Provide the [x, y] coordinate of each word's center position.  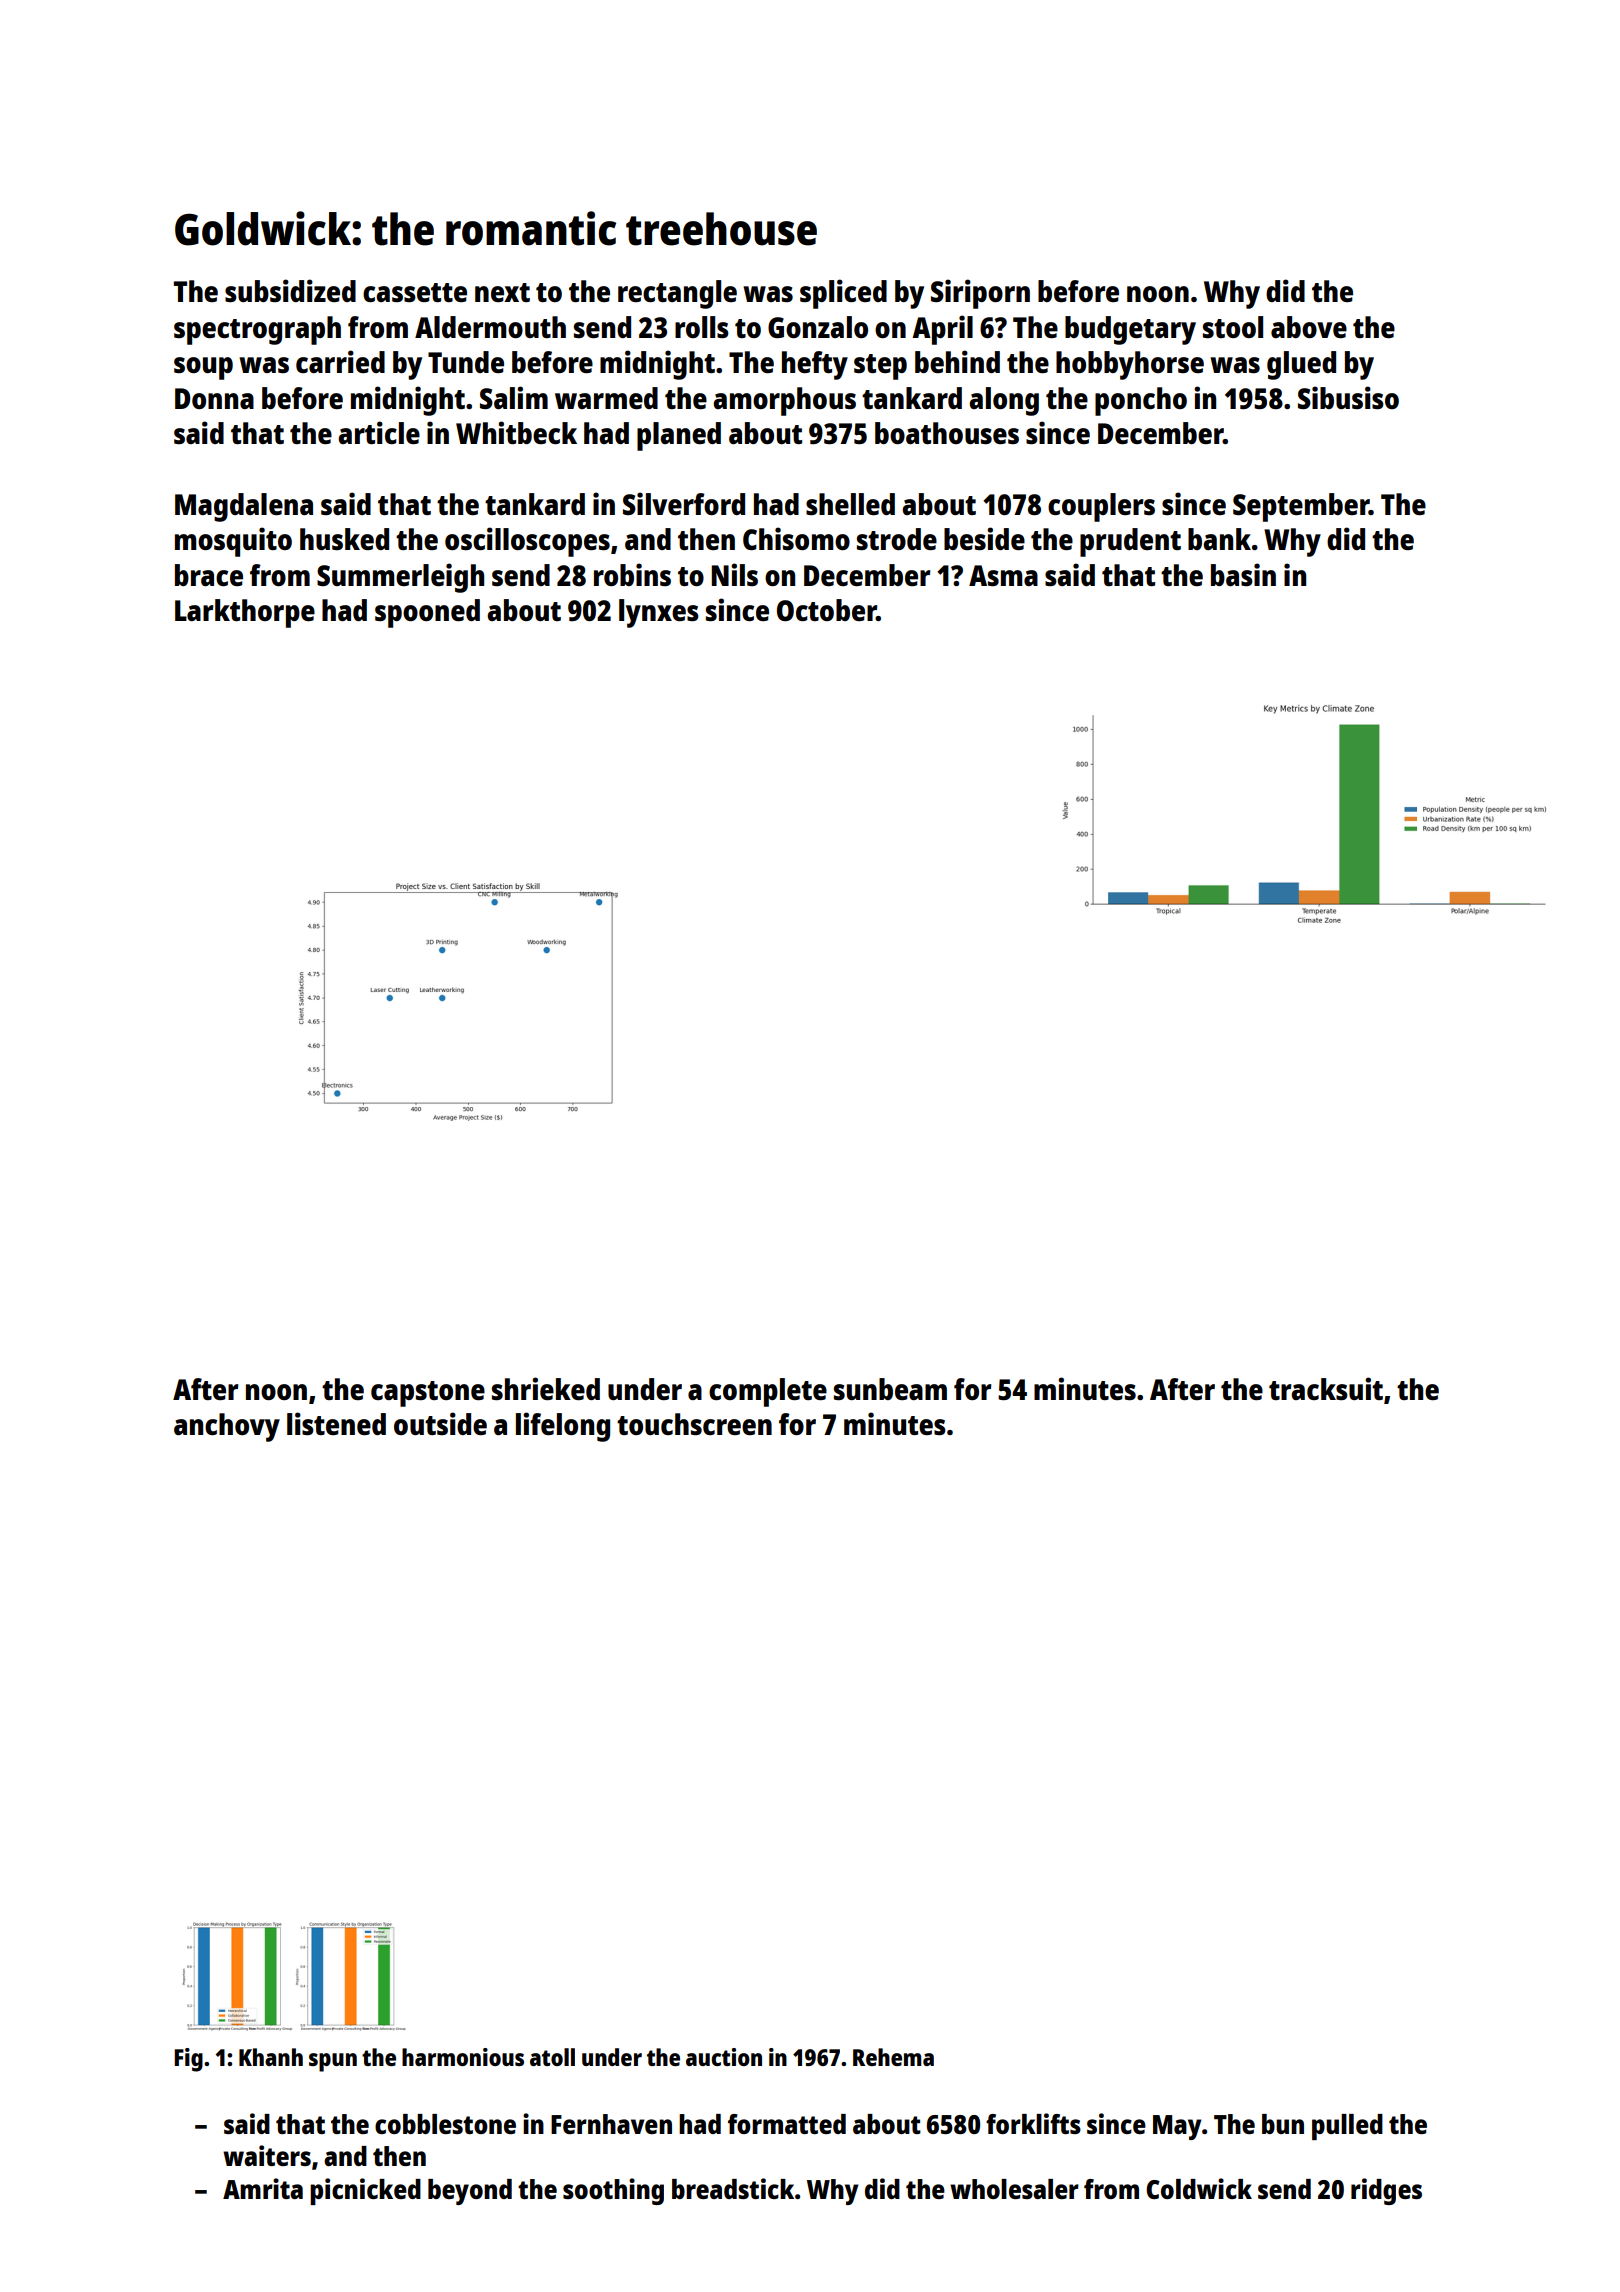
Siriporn [980, 294]
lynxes [659, 613]
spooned [427, 613]
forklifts [1033, 2123]
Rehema [893, 2057]
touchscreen [694, 1424]
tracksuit [1326, 1388]
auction [724, 2057]
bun [1283, 2124]
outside [440, 1423]
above [1309, 327]
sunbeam [890, 1389]
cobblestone [445, 2124]
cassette [415, 292]
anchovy [227, 1427]
